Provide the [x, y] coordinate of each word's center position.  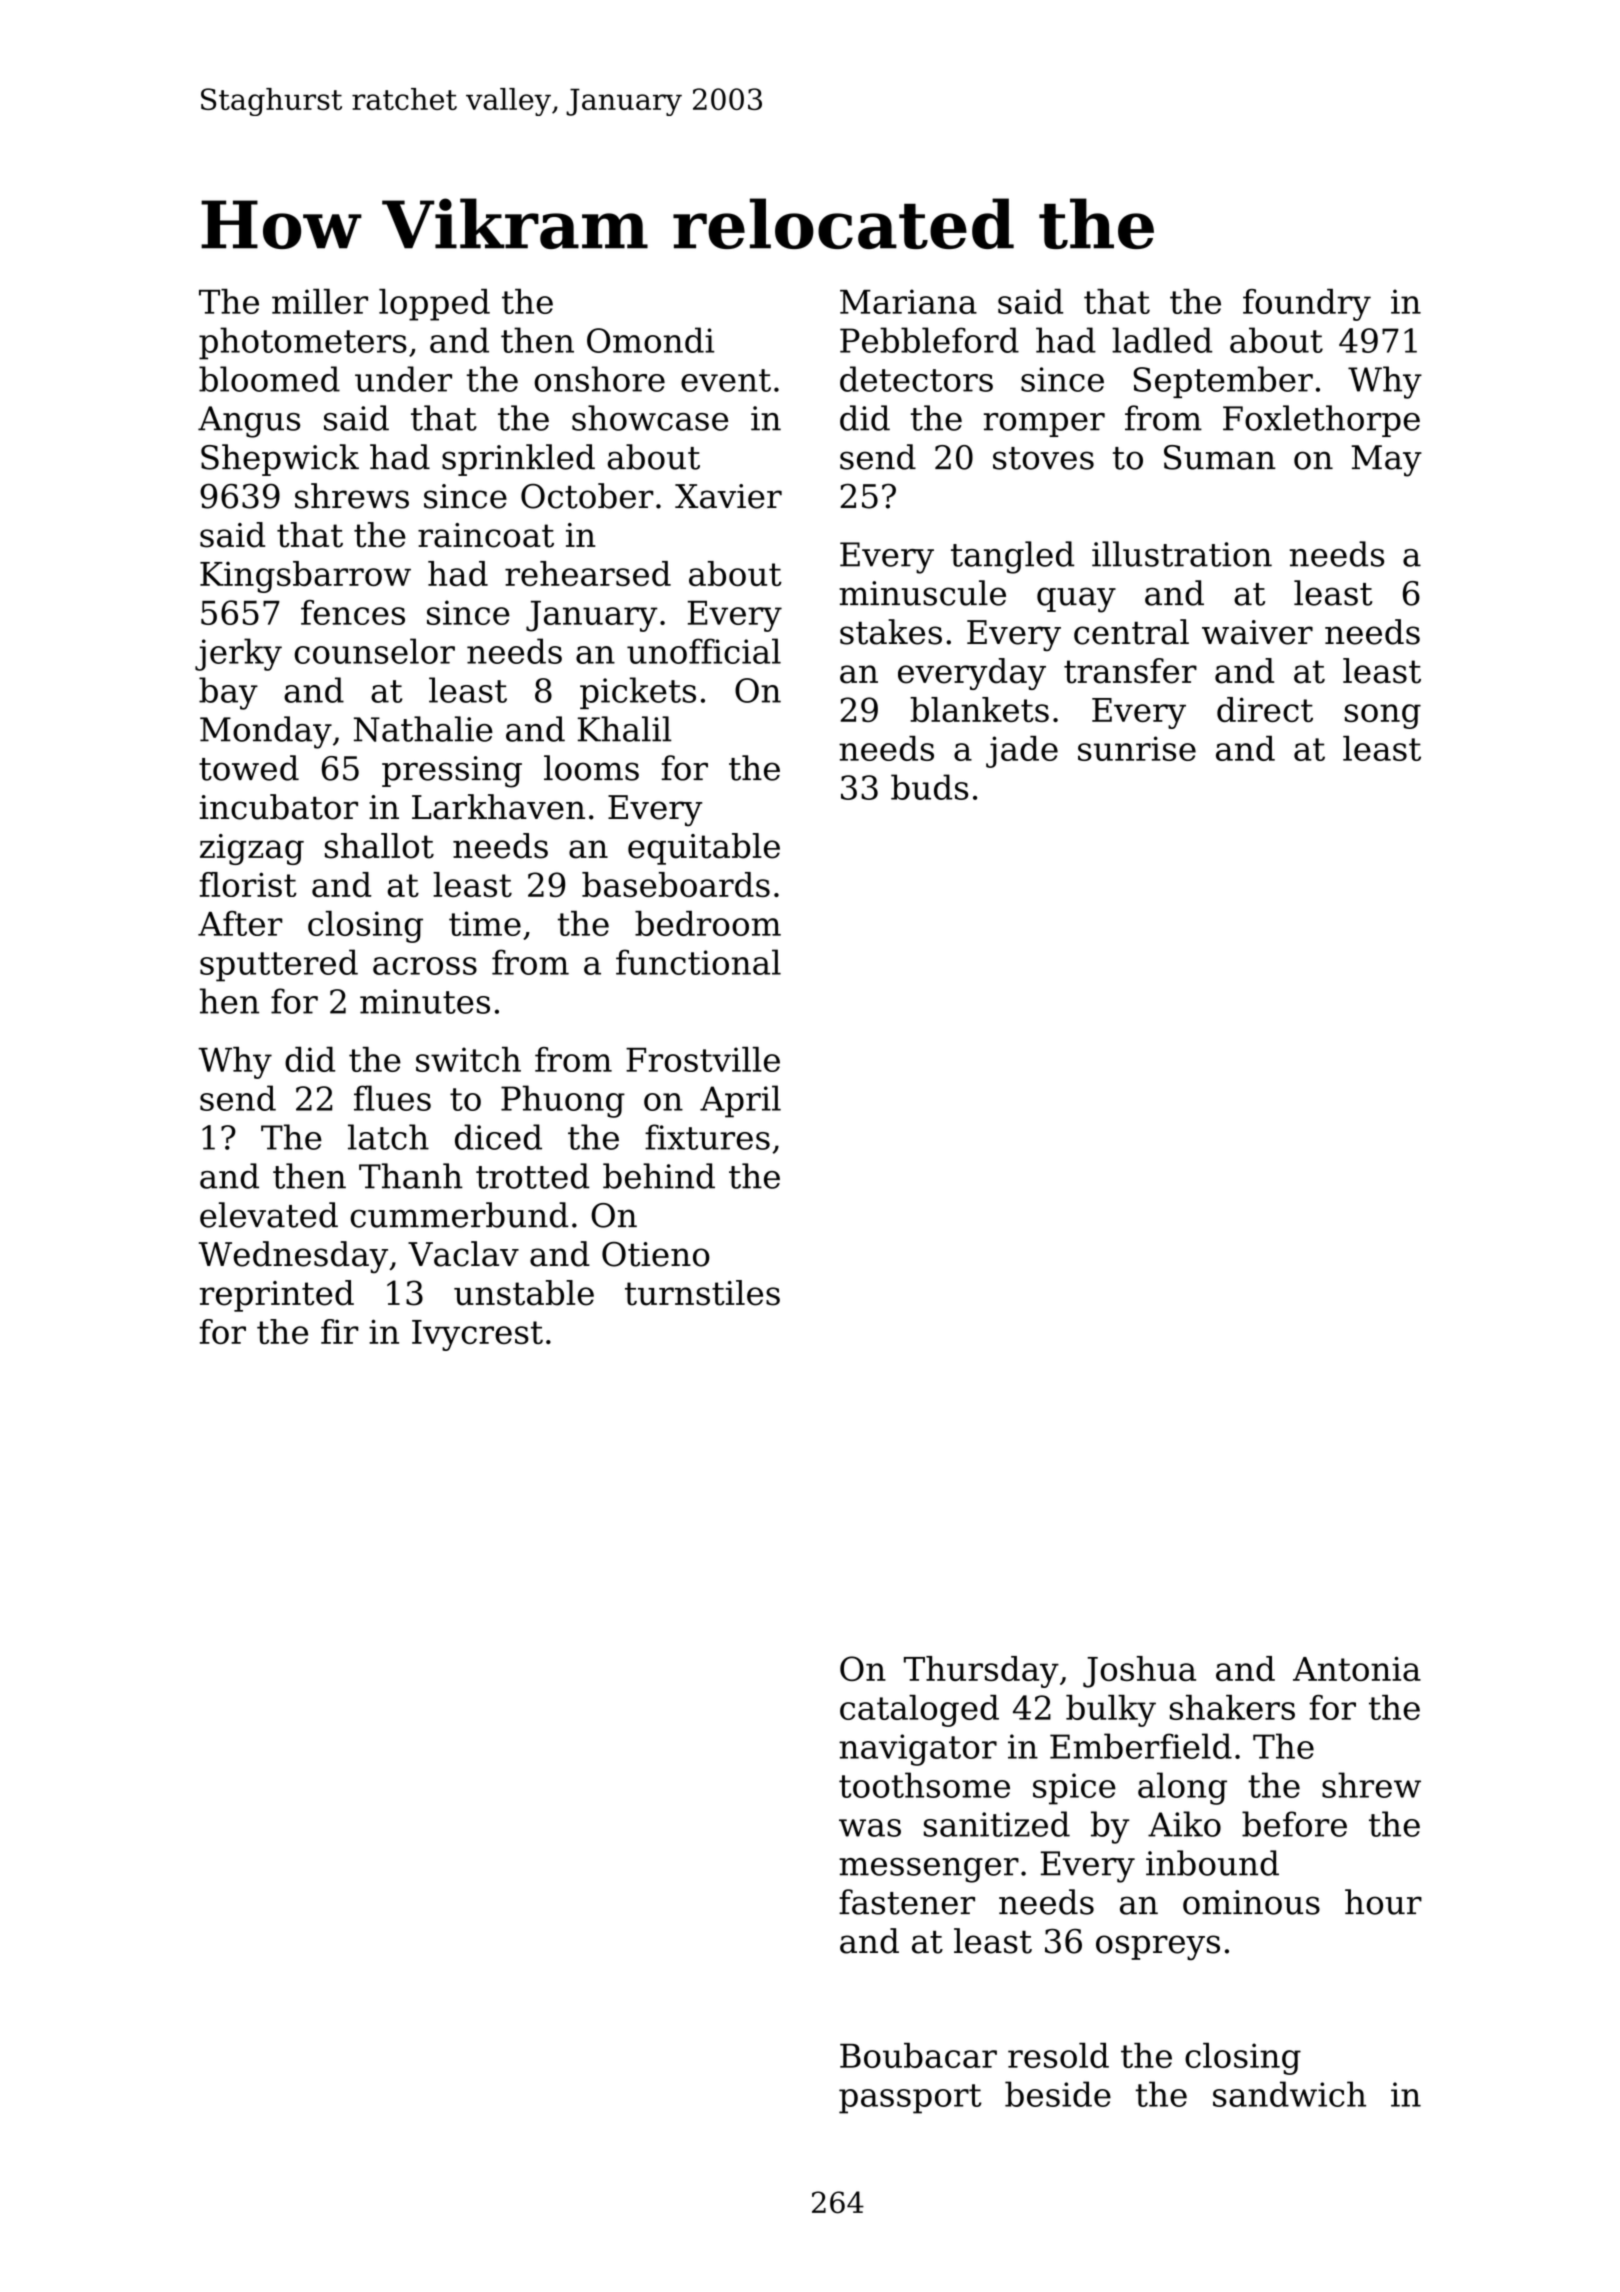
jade [1022, 752]
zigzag [252, 849]
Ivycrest [477, 1335]
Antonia [1357, 1668]
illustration [1182, 554]
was [870, 1828]
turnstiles [702, 1293]
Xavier [728, 496]
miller [320, 301]
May [1386, 461]
